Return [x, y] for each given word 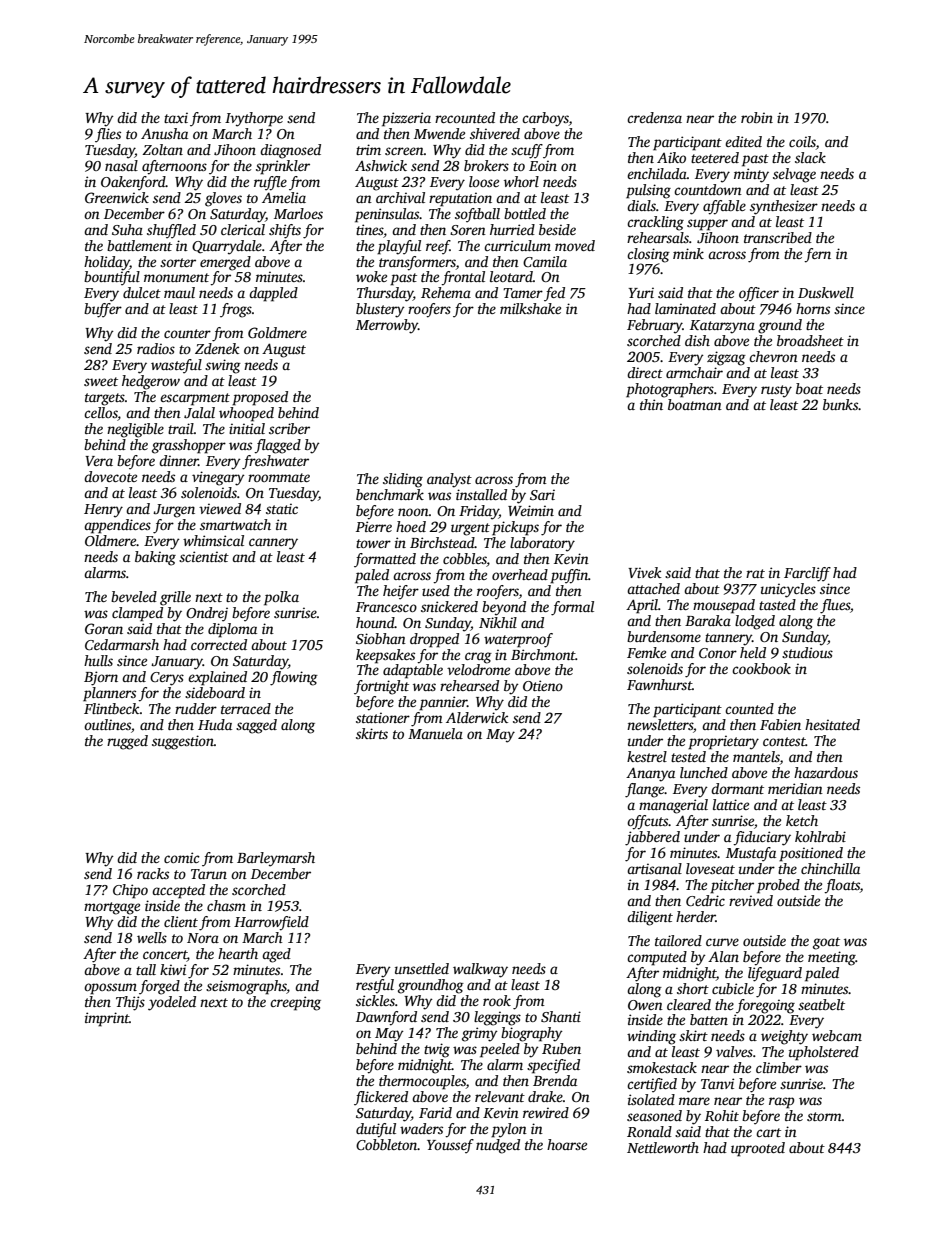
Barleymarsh [276, 859]
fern [817, 255]
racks [153, 873]
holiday [107, 263]
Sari [542, 494]
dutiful [376, 1130]
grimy [480, 1034]
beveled [134, 596]
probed [778, 886]
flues [835, 606]
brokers [486, 165]
